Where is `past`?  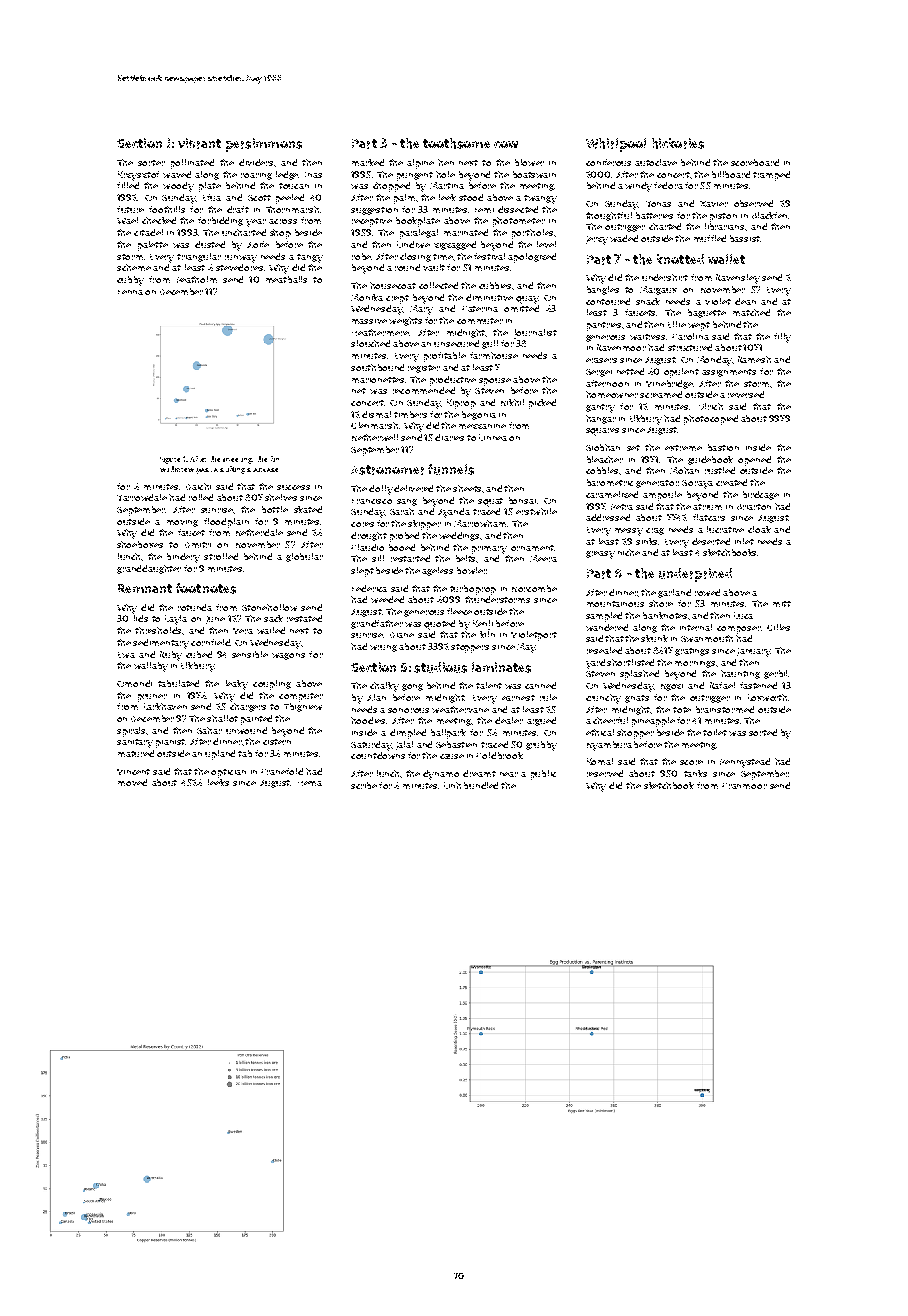 past is located at coordinates (204, 471).
